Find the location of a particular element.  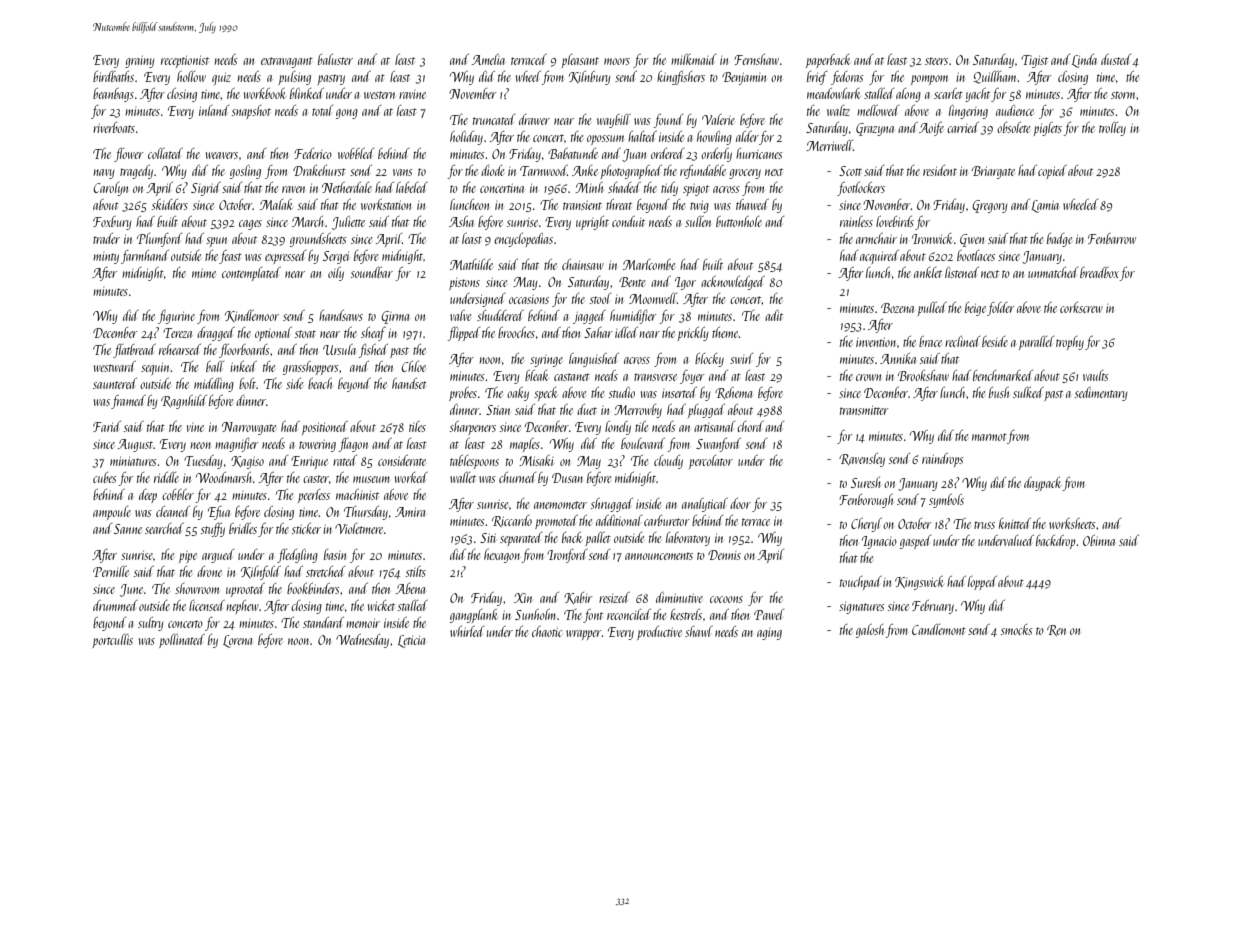

August is located at coordinates (135, 445).
